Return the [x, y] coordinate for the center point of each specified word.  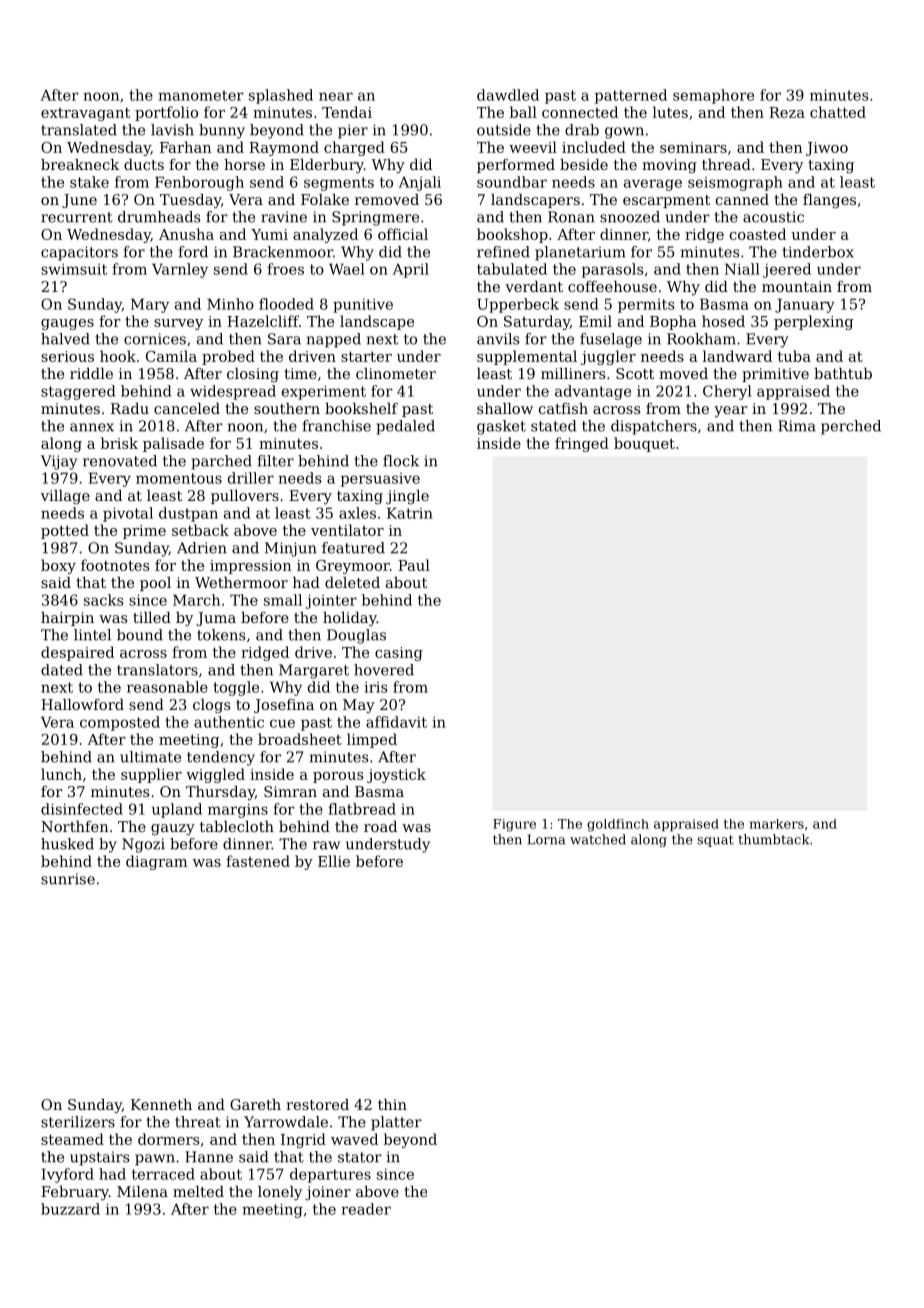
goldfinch [618, 825]
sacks [104, 600]
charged [354, 148]
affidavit [396, 722]
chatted [838, 112]
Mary [150, 305]
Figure [514, 825]
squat [716, 841]
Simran [290, 791]
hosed [723, 321]
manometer [201, 95]
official [403, 234]
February [75, 1193]
